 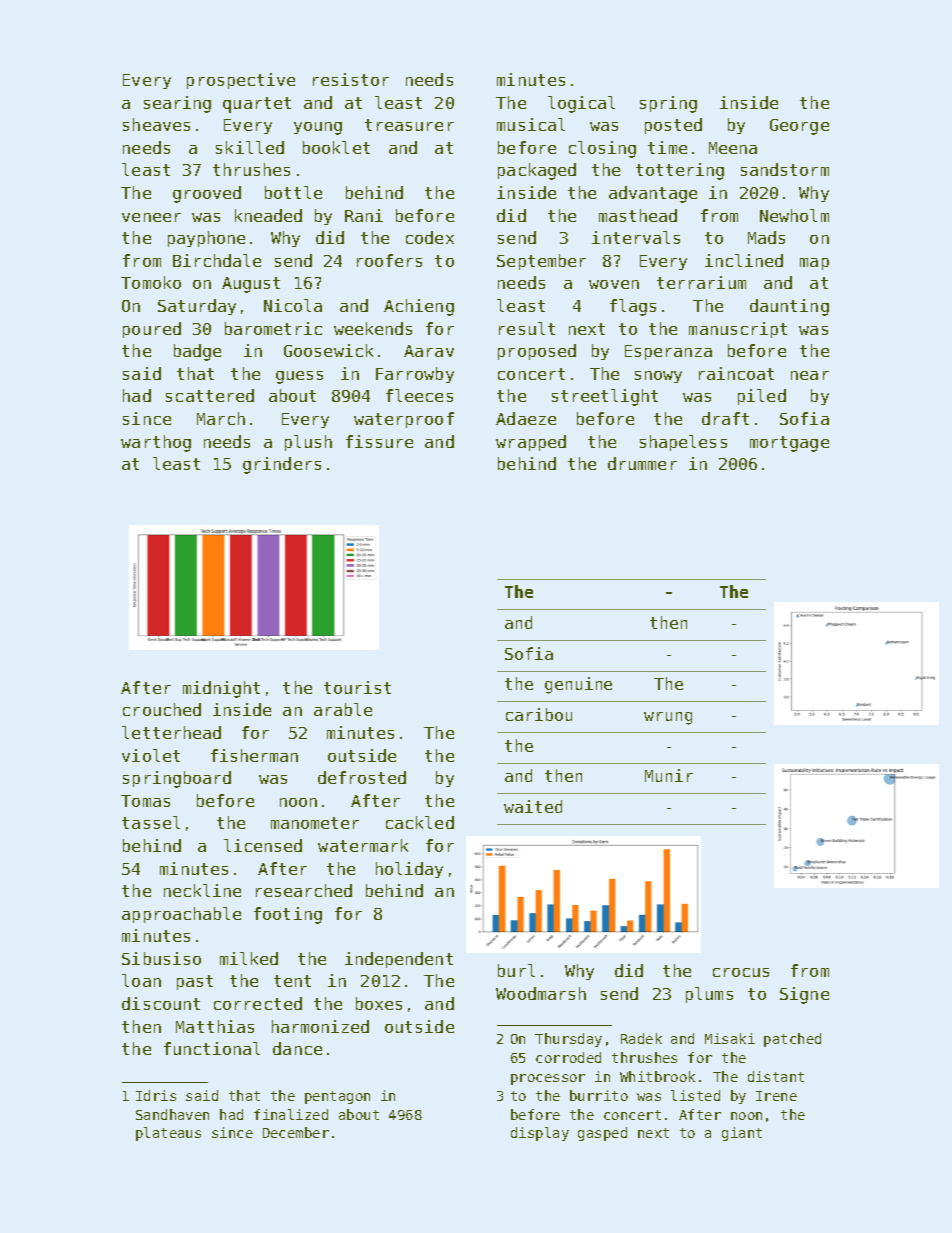 I want to click on plateaus, so click(x=168, y=1134).
